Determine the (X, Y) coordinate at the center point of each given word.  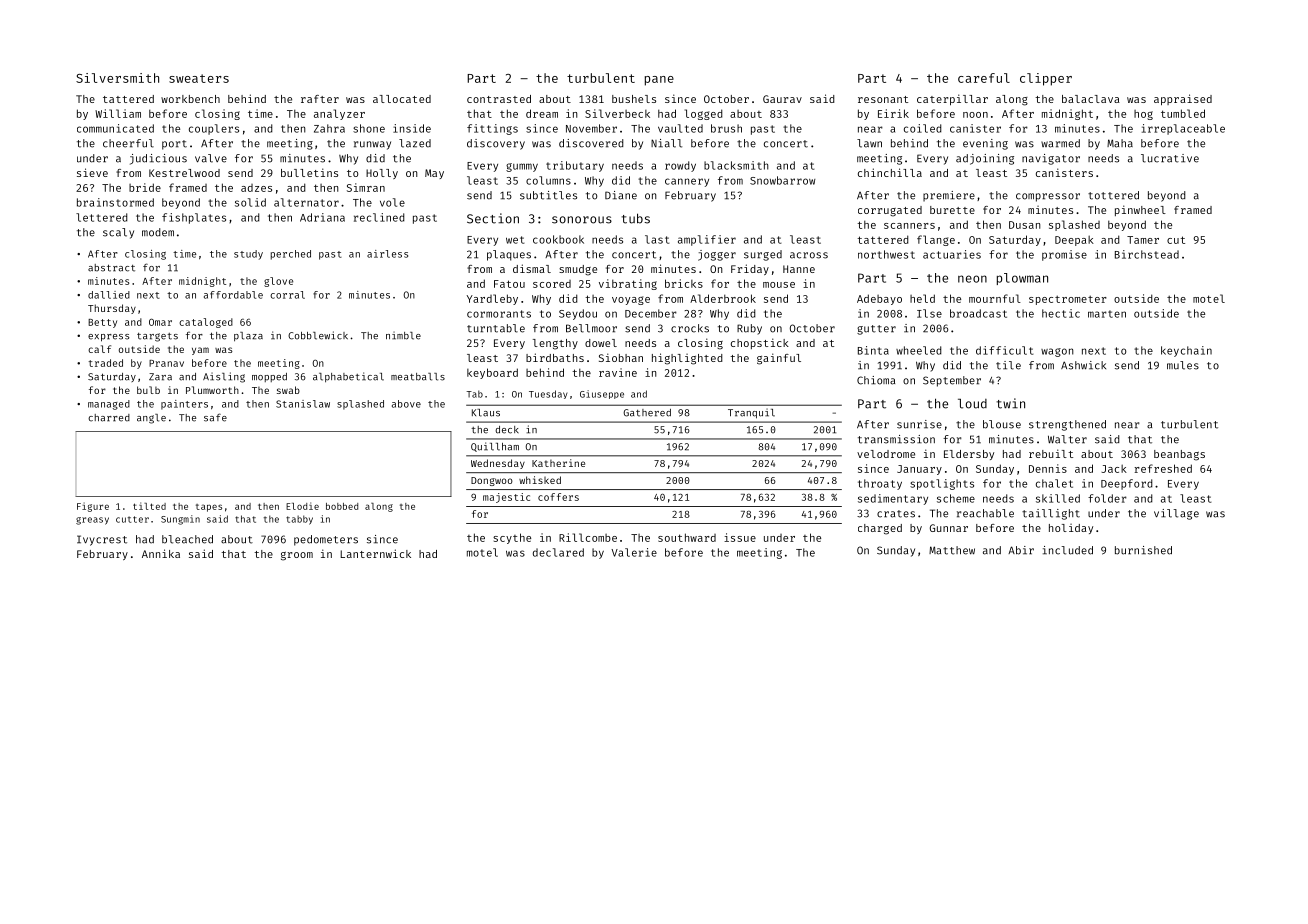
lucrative (1170, 158)
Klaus (486, 413)
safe (215, 417)
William (118, 113)
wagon (1057, 352)
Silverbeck (617, 113)
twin (1011, 403)
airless (387, 254)
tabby (299, 520)
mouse (779, 285)
